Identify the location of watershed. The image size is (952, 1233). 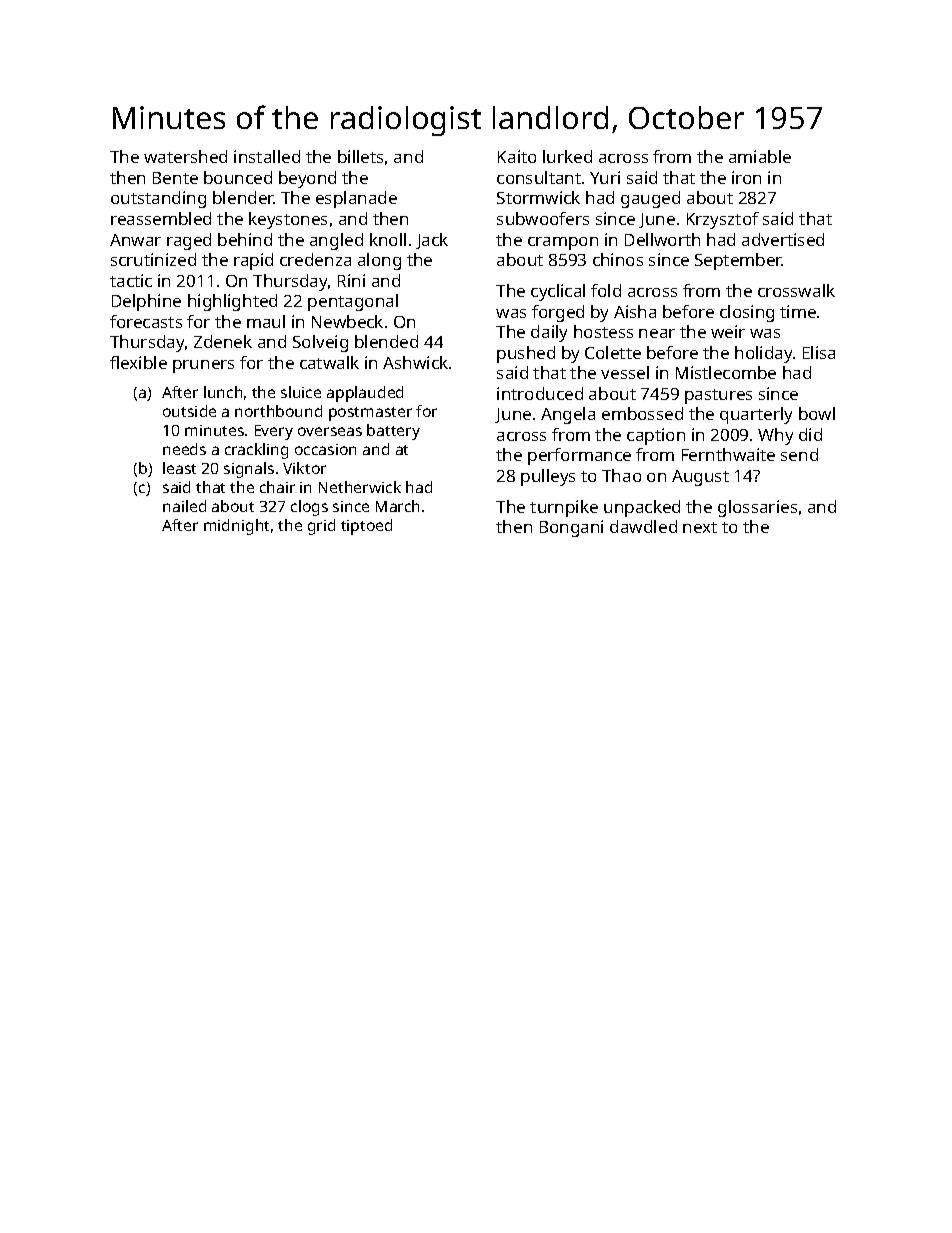
(185, 156).
